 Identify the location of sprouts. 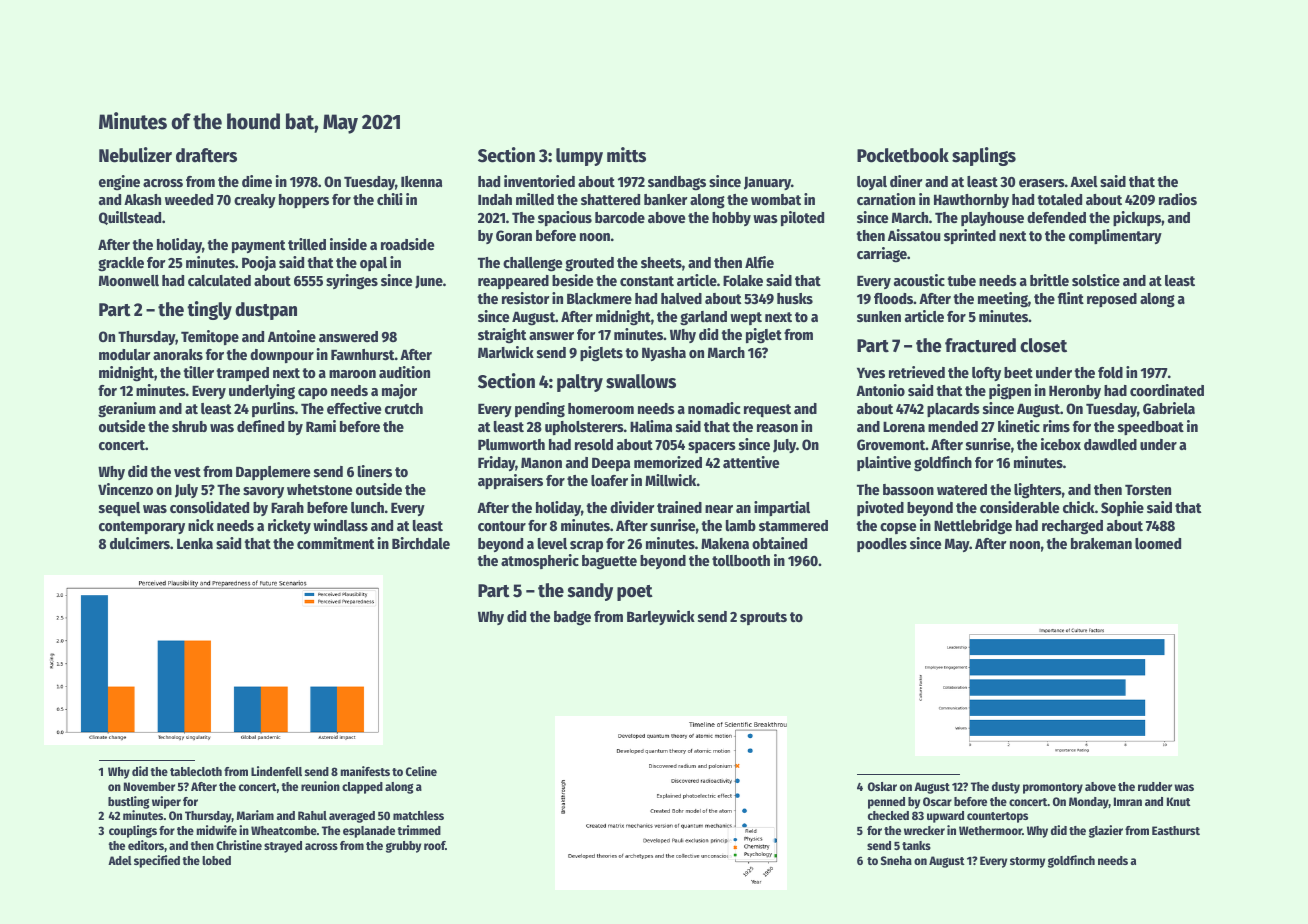
(763, 618).
